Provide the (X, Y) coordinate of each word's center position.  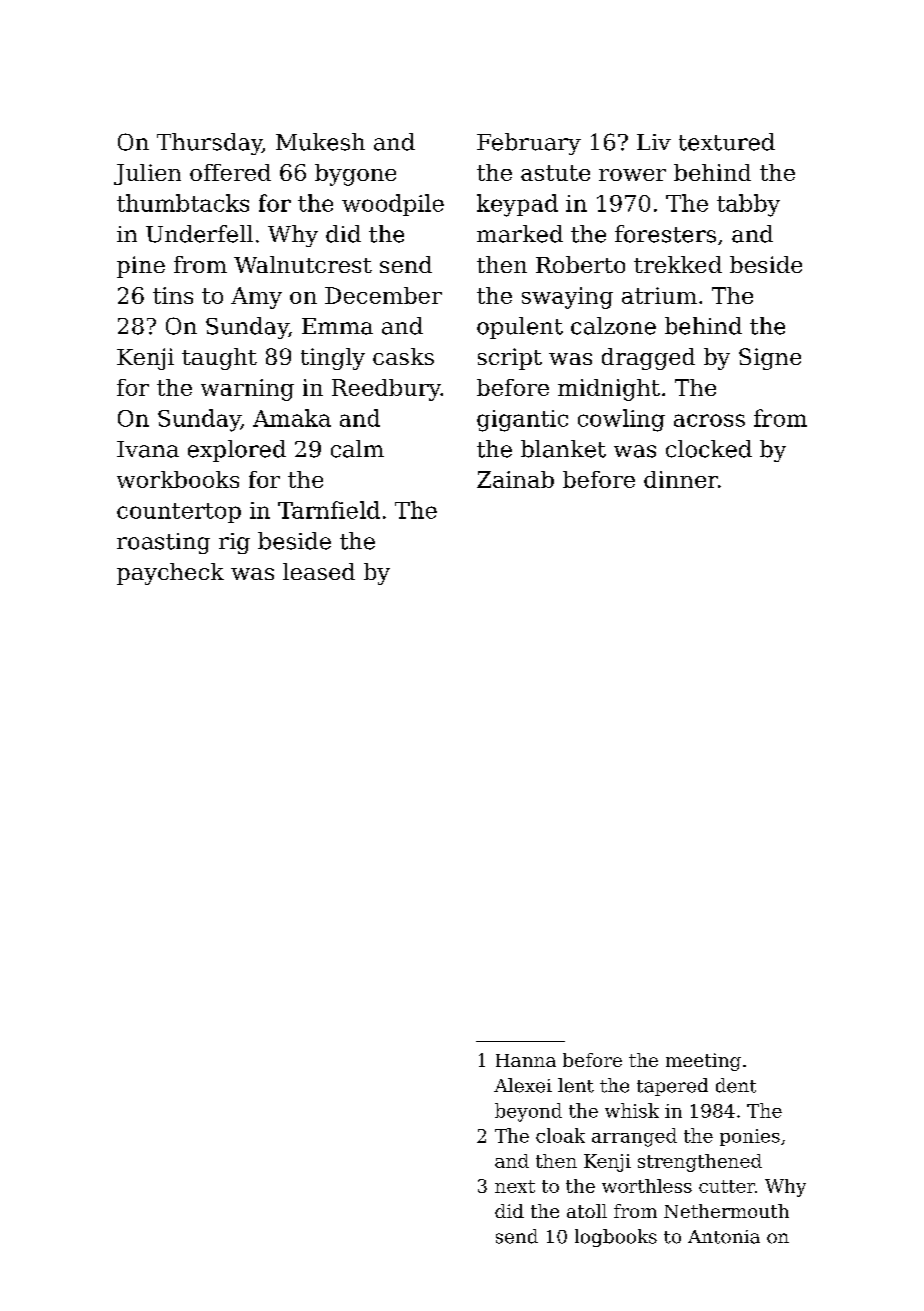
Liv (654, 142)
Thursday (209, 144)
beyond (528, 1112)
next (515, 1186)
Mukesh (320, 142)
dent (736, 1085)
